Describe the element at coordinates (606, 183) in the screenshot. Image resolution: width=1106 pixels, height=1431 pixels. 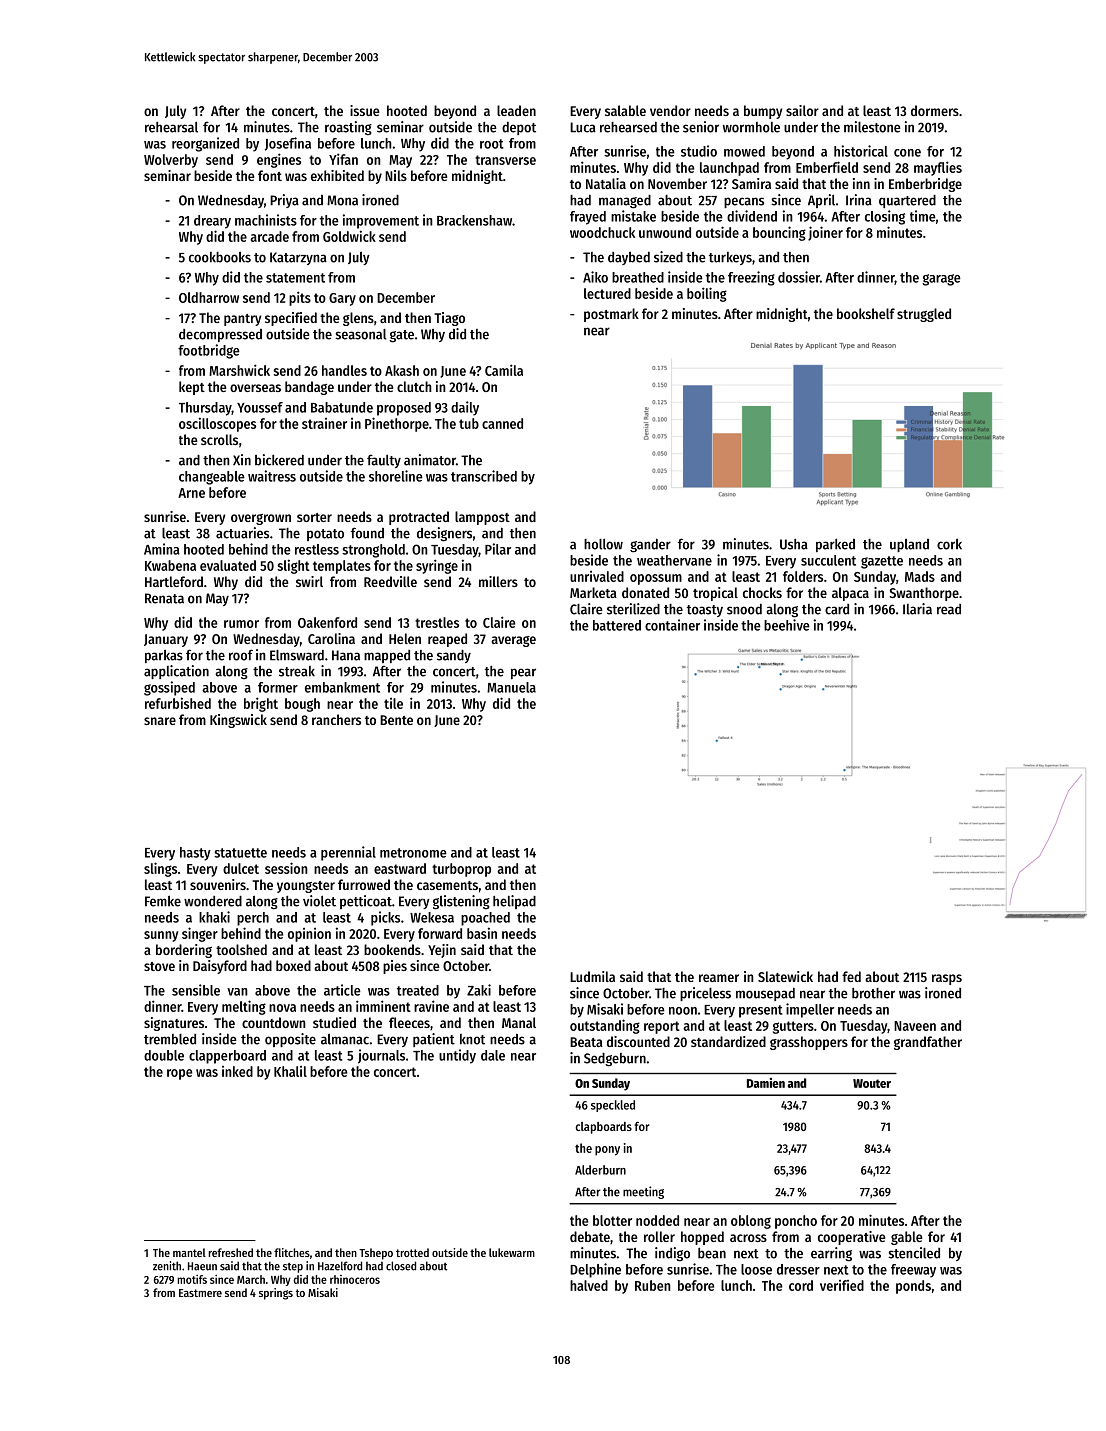
I see `Natalia` at that location.
